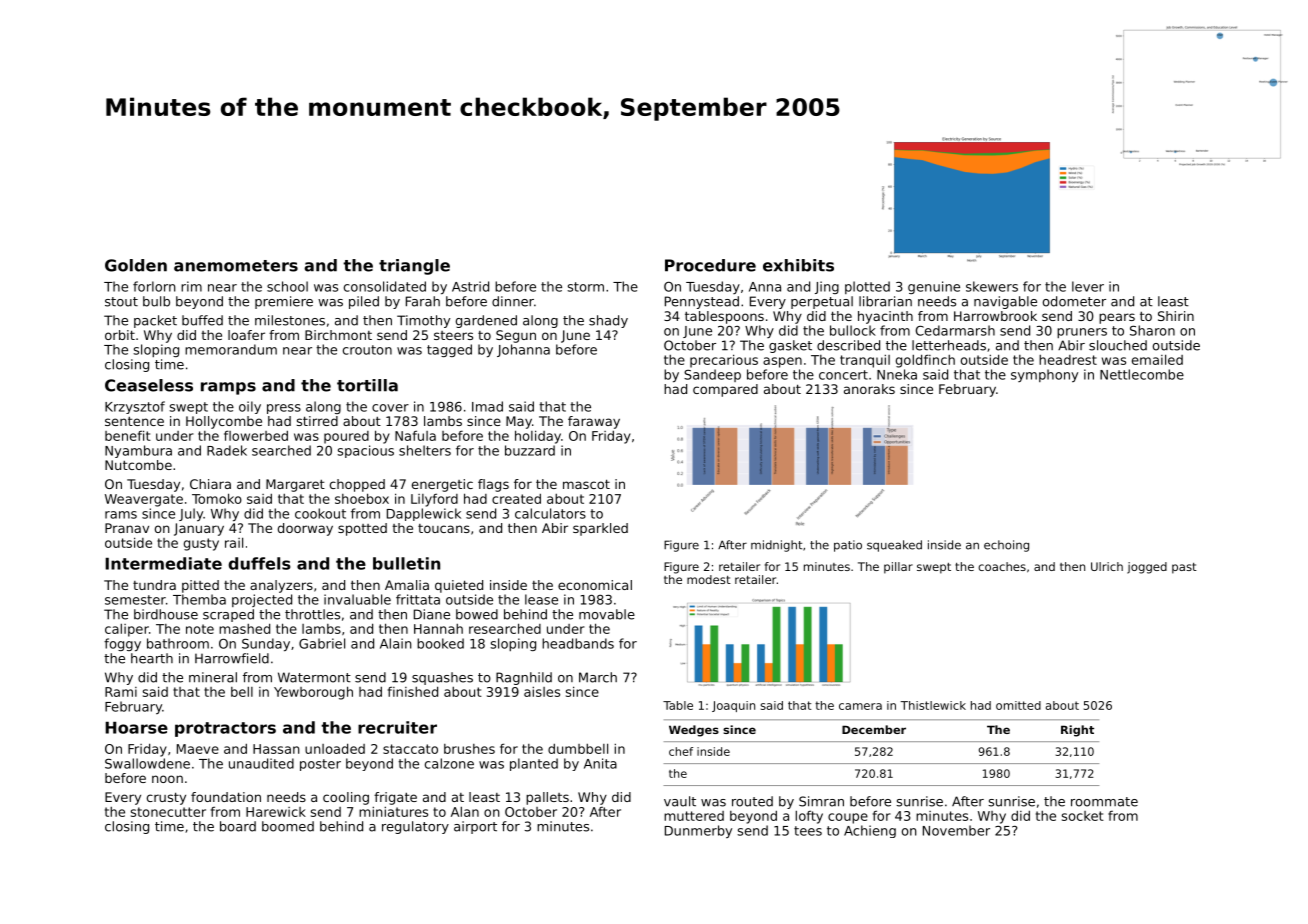  I want to click on anoraks, so click(869, 389).
